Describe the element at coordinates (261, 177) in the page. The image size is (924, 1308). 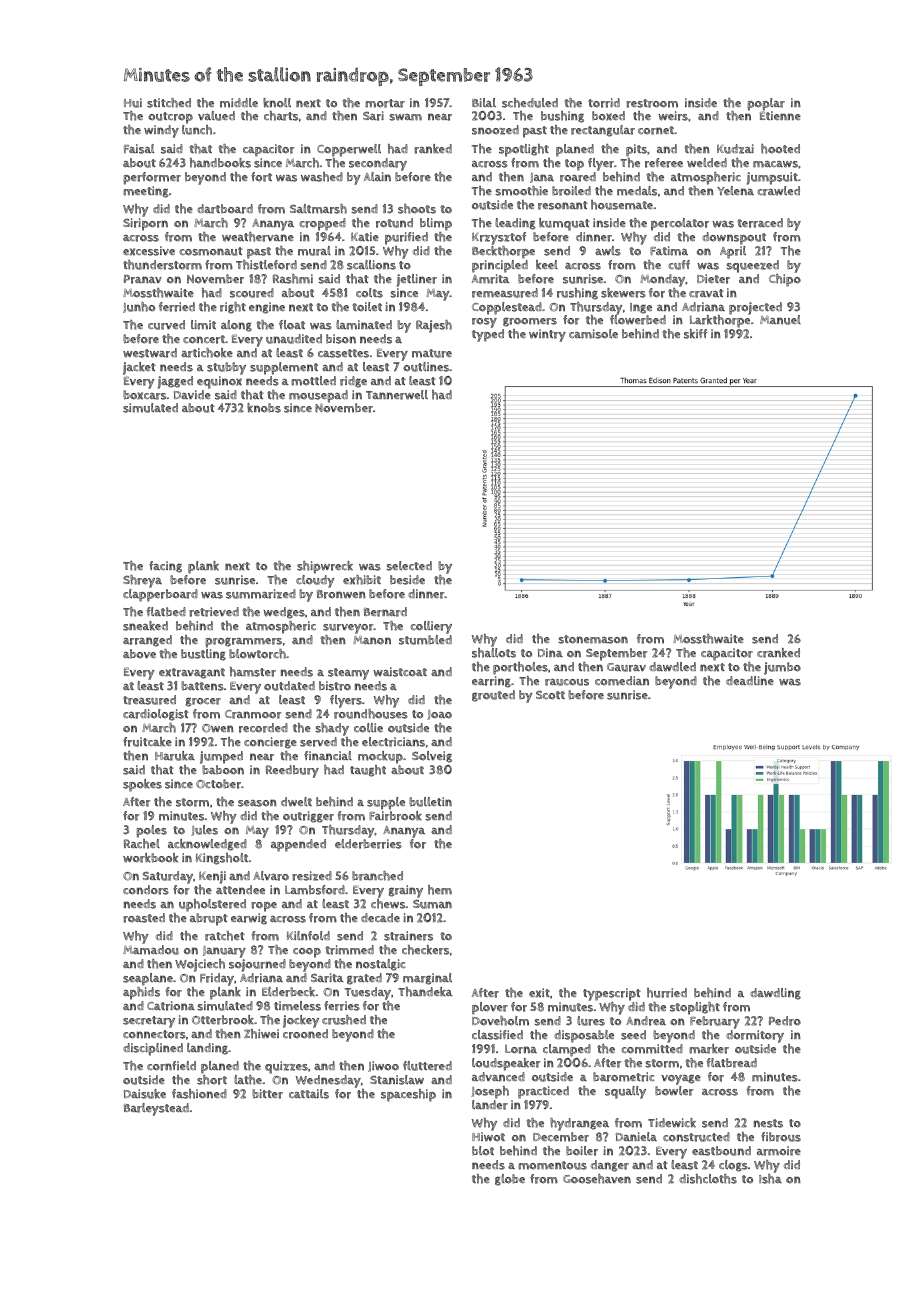
I see `fort` at that location.
